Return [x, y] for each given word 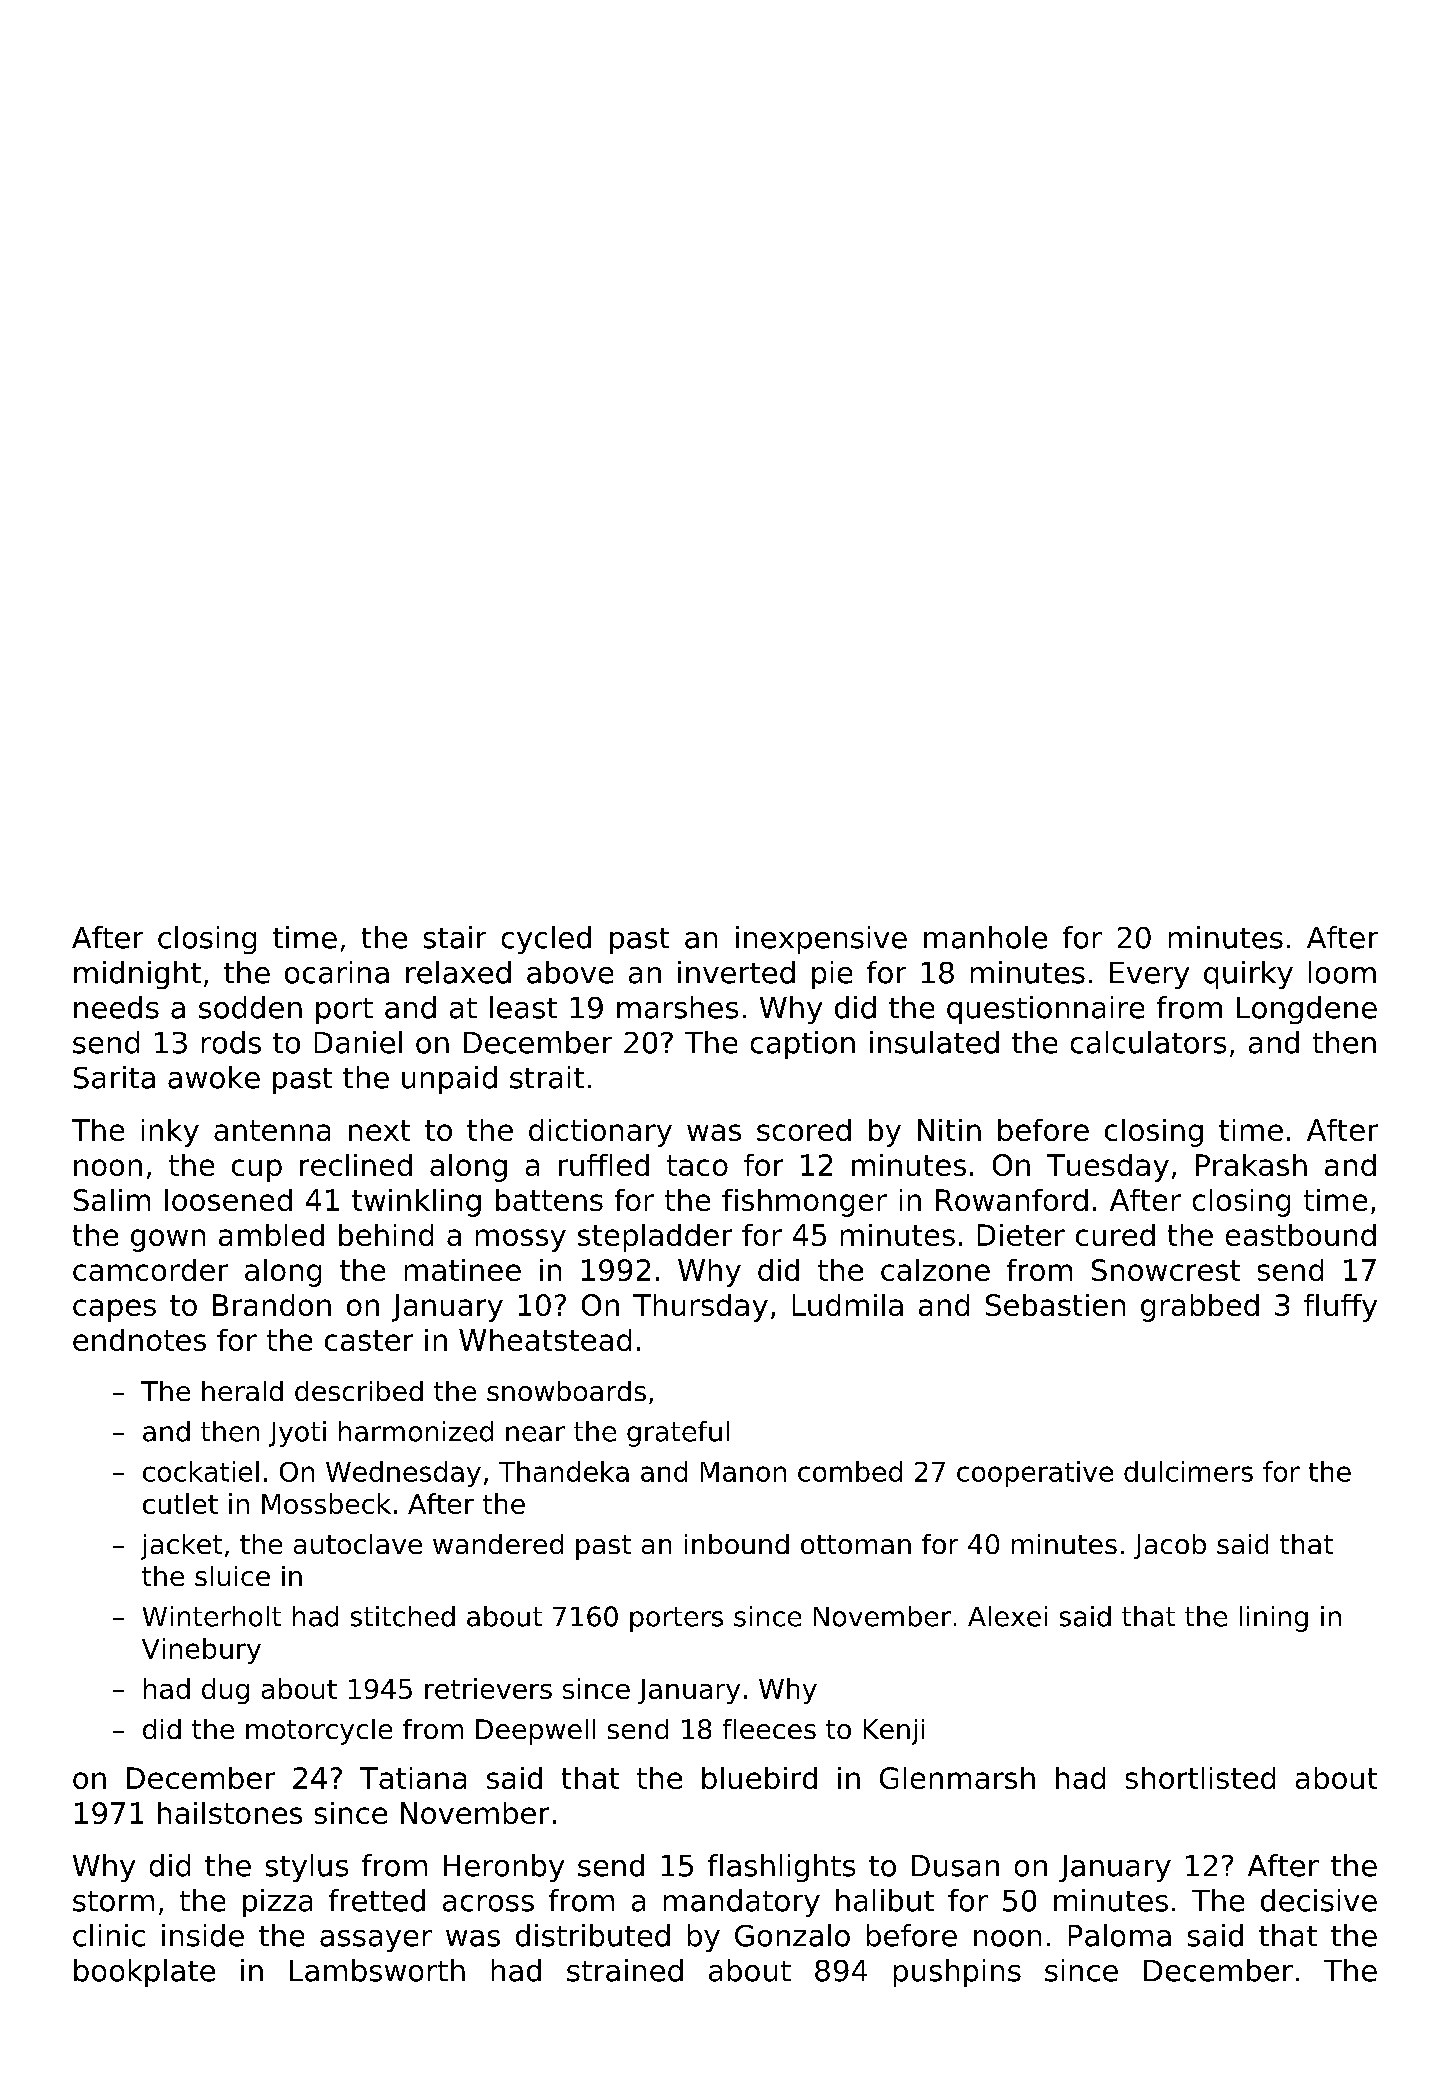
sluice [232, 1576]
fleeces [769, 1729]
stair [455, 937]
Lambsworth [377, 1970]
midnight [137, 975]
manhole [985, 937]
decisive [1319, 1900]
